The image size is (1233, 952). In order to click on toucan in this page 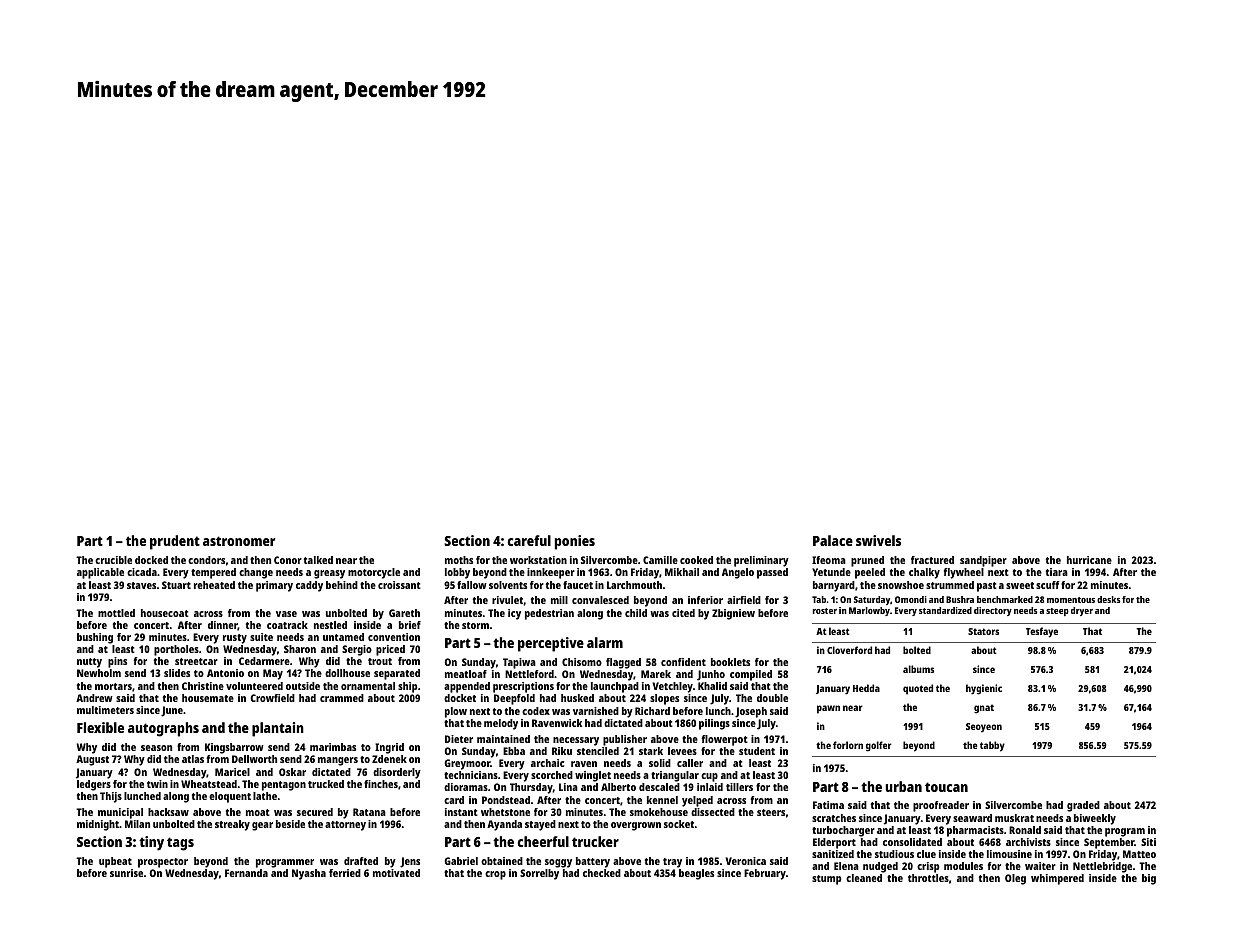, I will do `click(946, 787)`.
